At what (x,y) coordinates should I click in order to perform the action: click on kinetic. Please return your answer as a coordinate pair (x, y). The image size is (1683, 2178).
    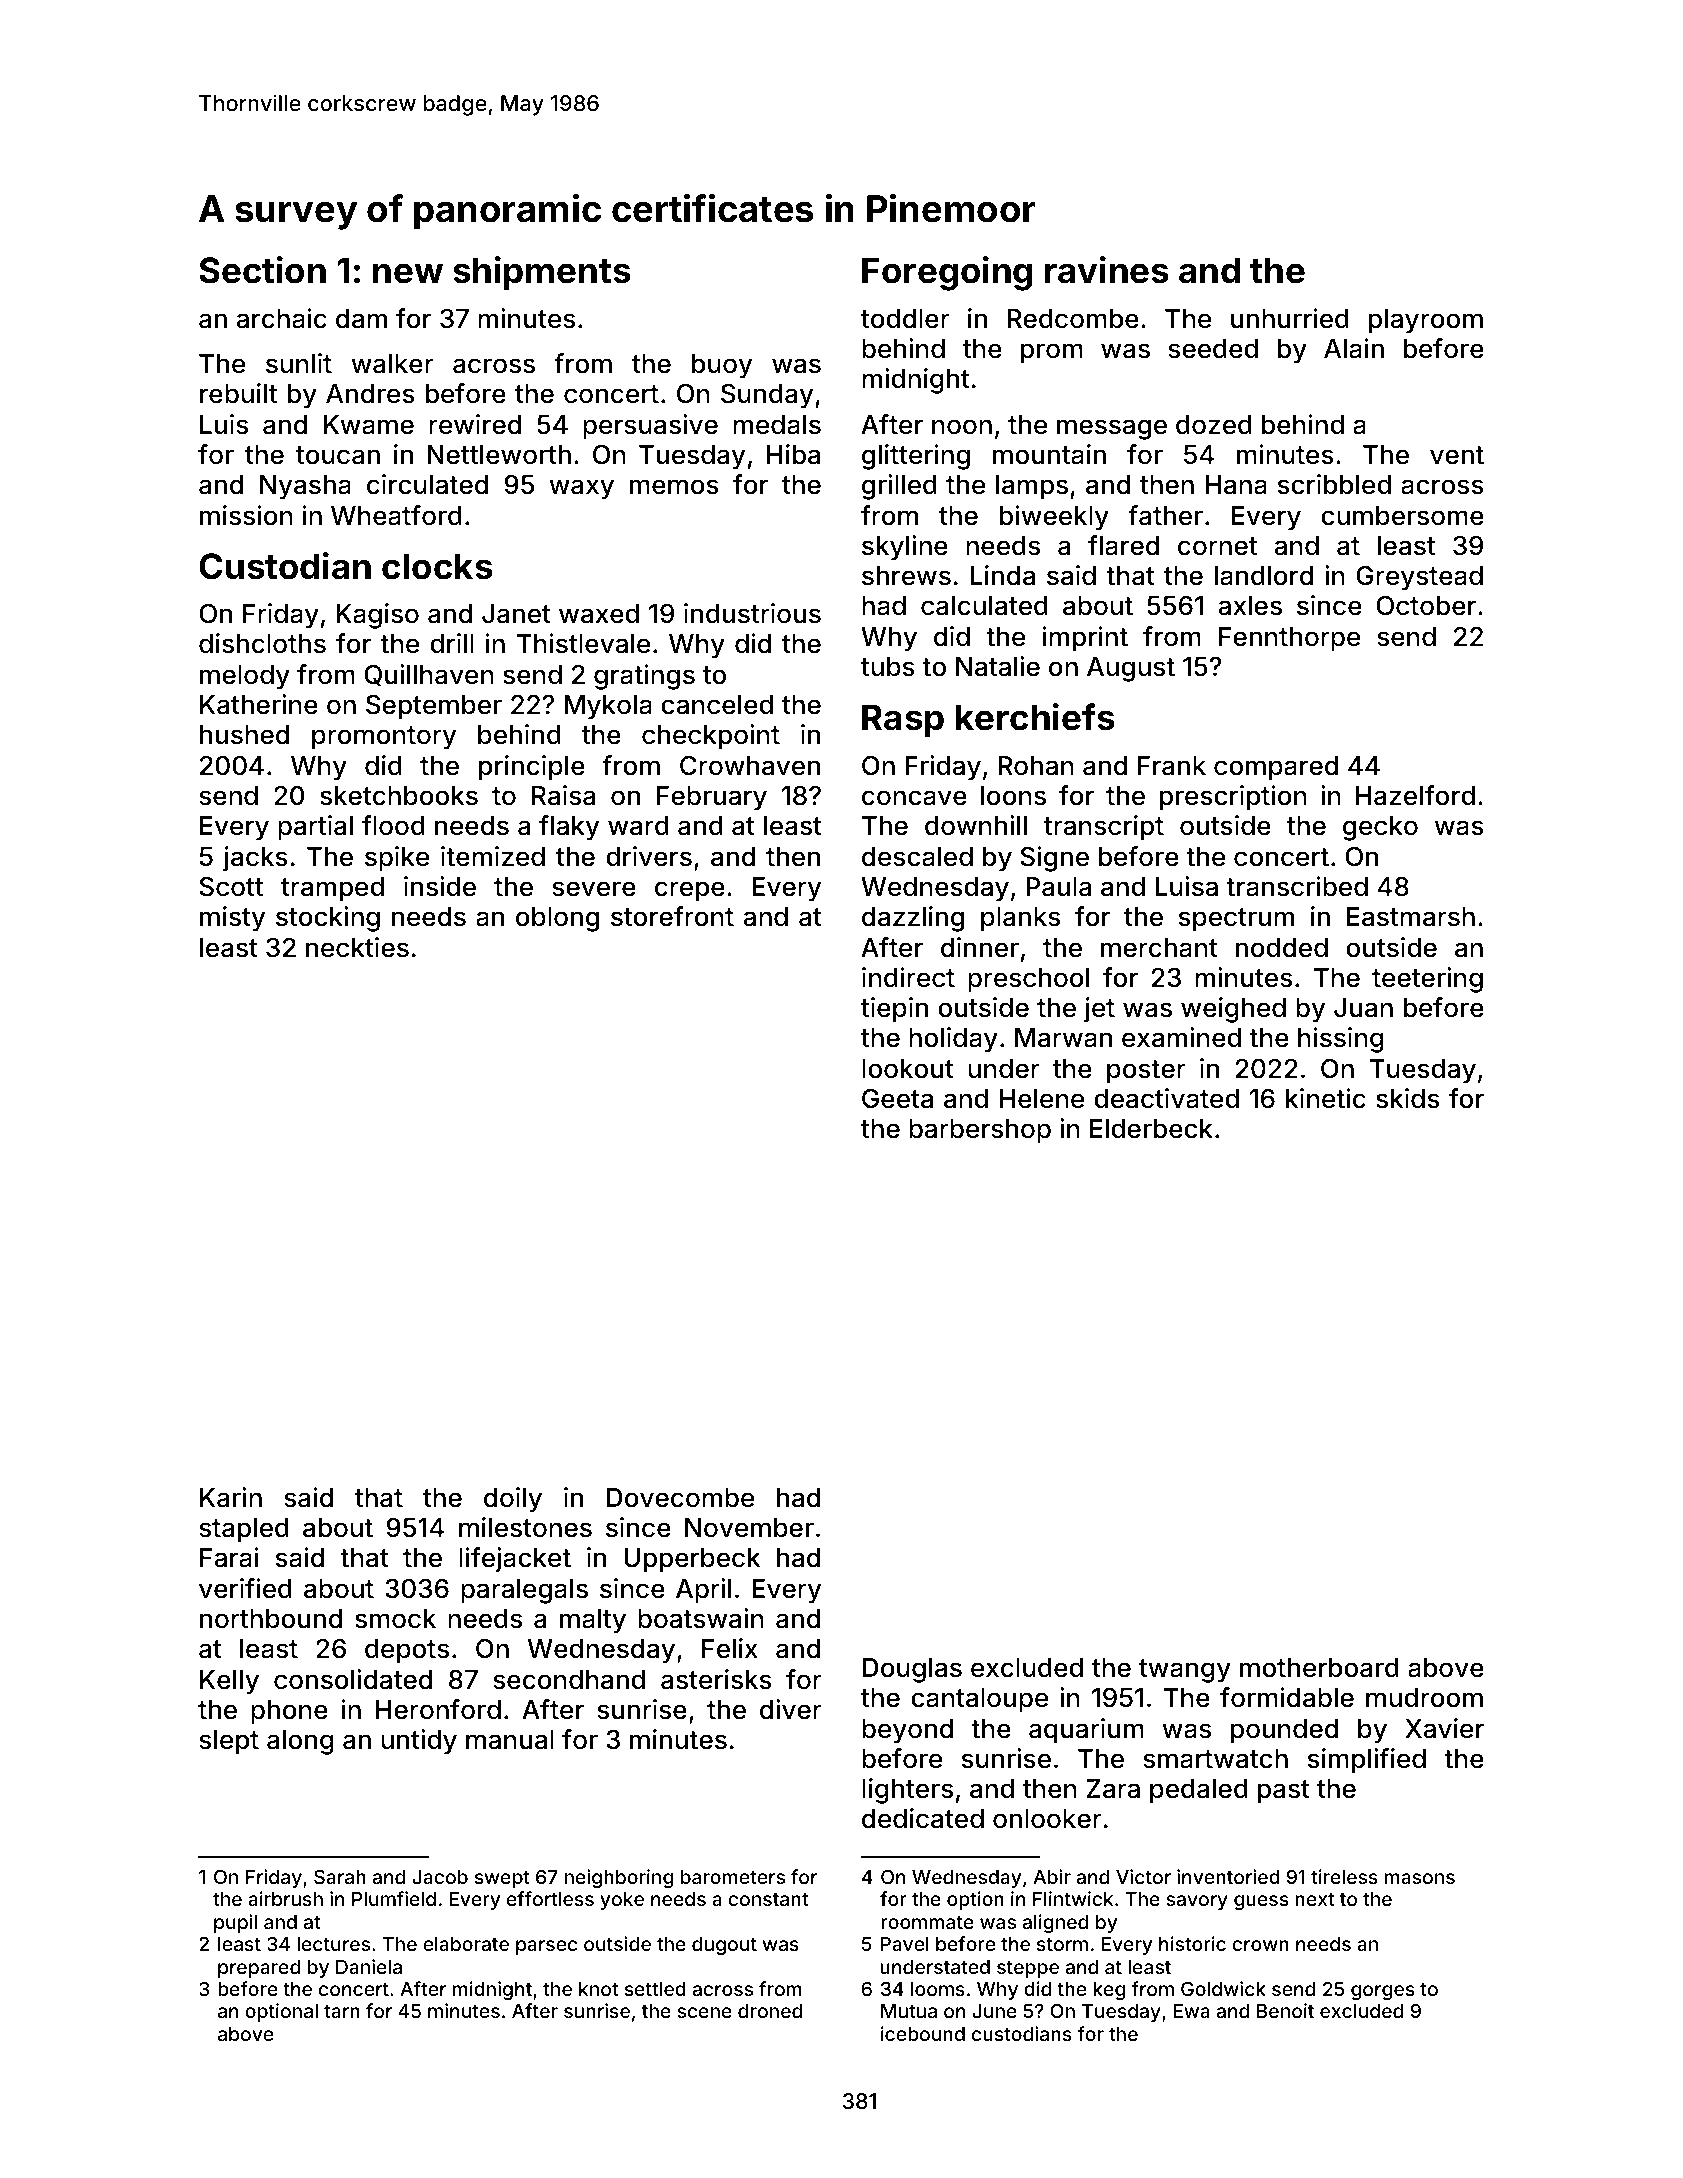
    Looking at the image, I should click on (1326, 1098).
